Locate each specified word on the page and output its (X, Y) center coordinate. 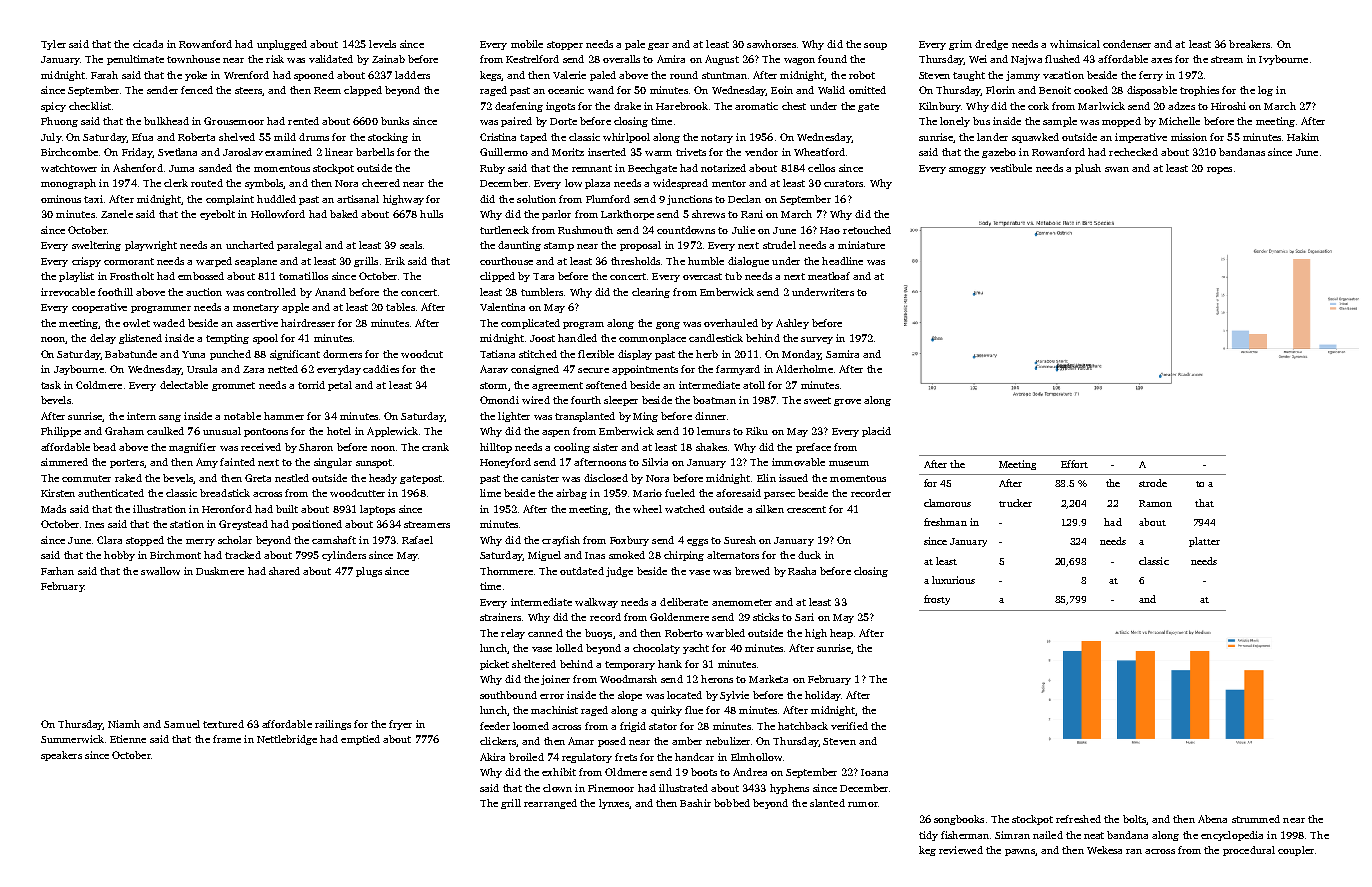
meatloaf (829, 276)
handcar (694, 757)
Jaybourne (79, 370)
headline (842, 261)
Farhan (57, 571)
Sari (804, 617)
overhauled (731, 323)
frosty (937, 600)
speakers (61, 756)
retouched (867, 230)
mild (285, 137)
